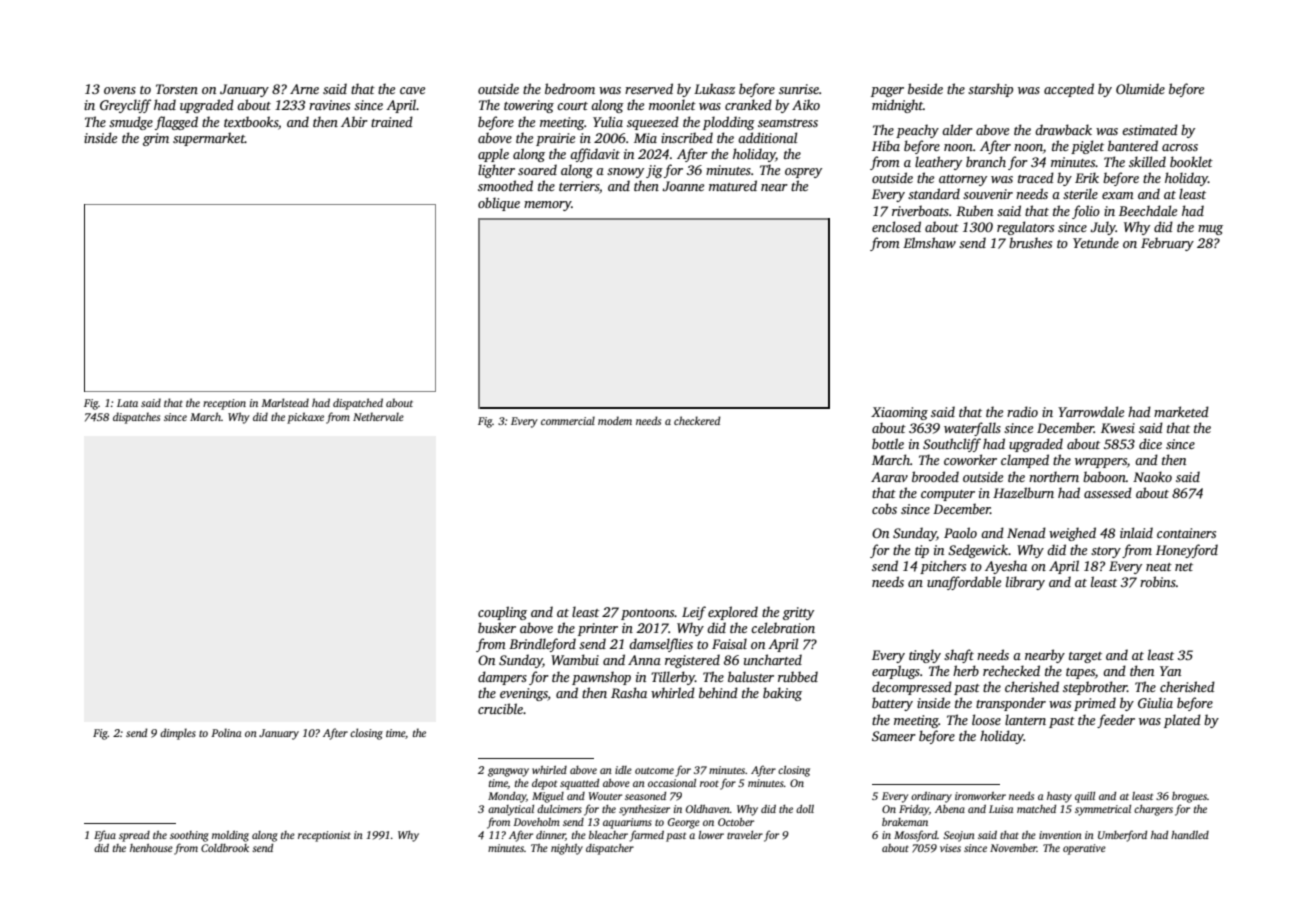 This screenshot has width=1308, height=924. I want to click on pitchers, so click(943, 567).
